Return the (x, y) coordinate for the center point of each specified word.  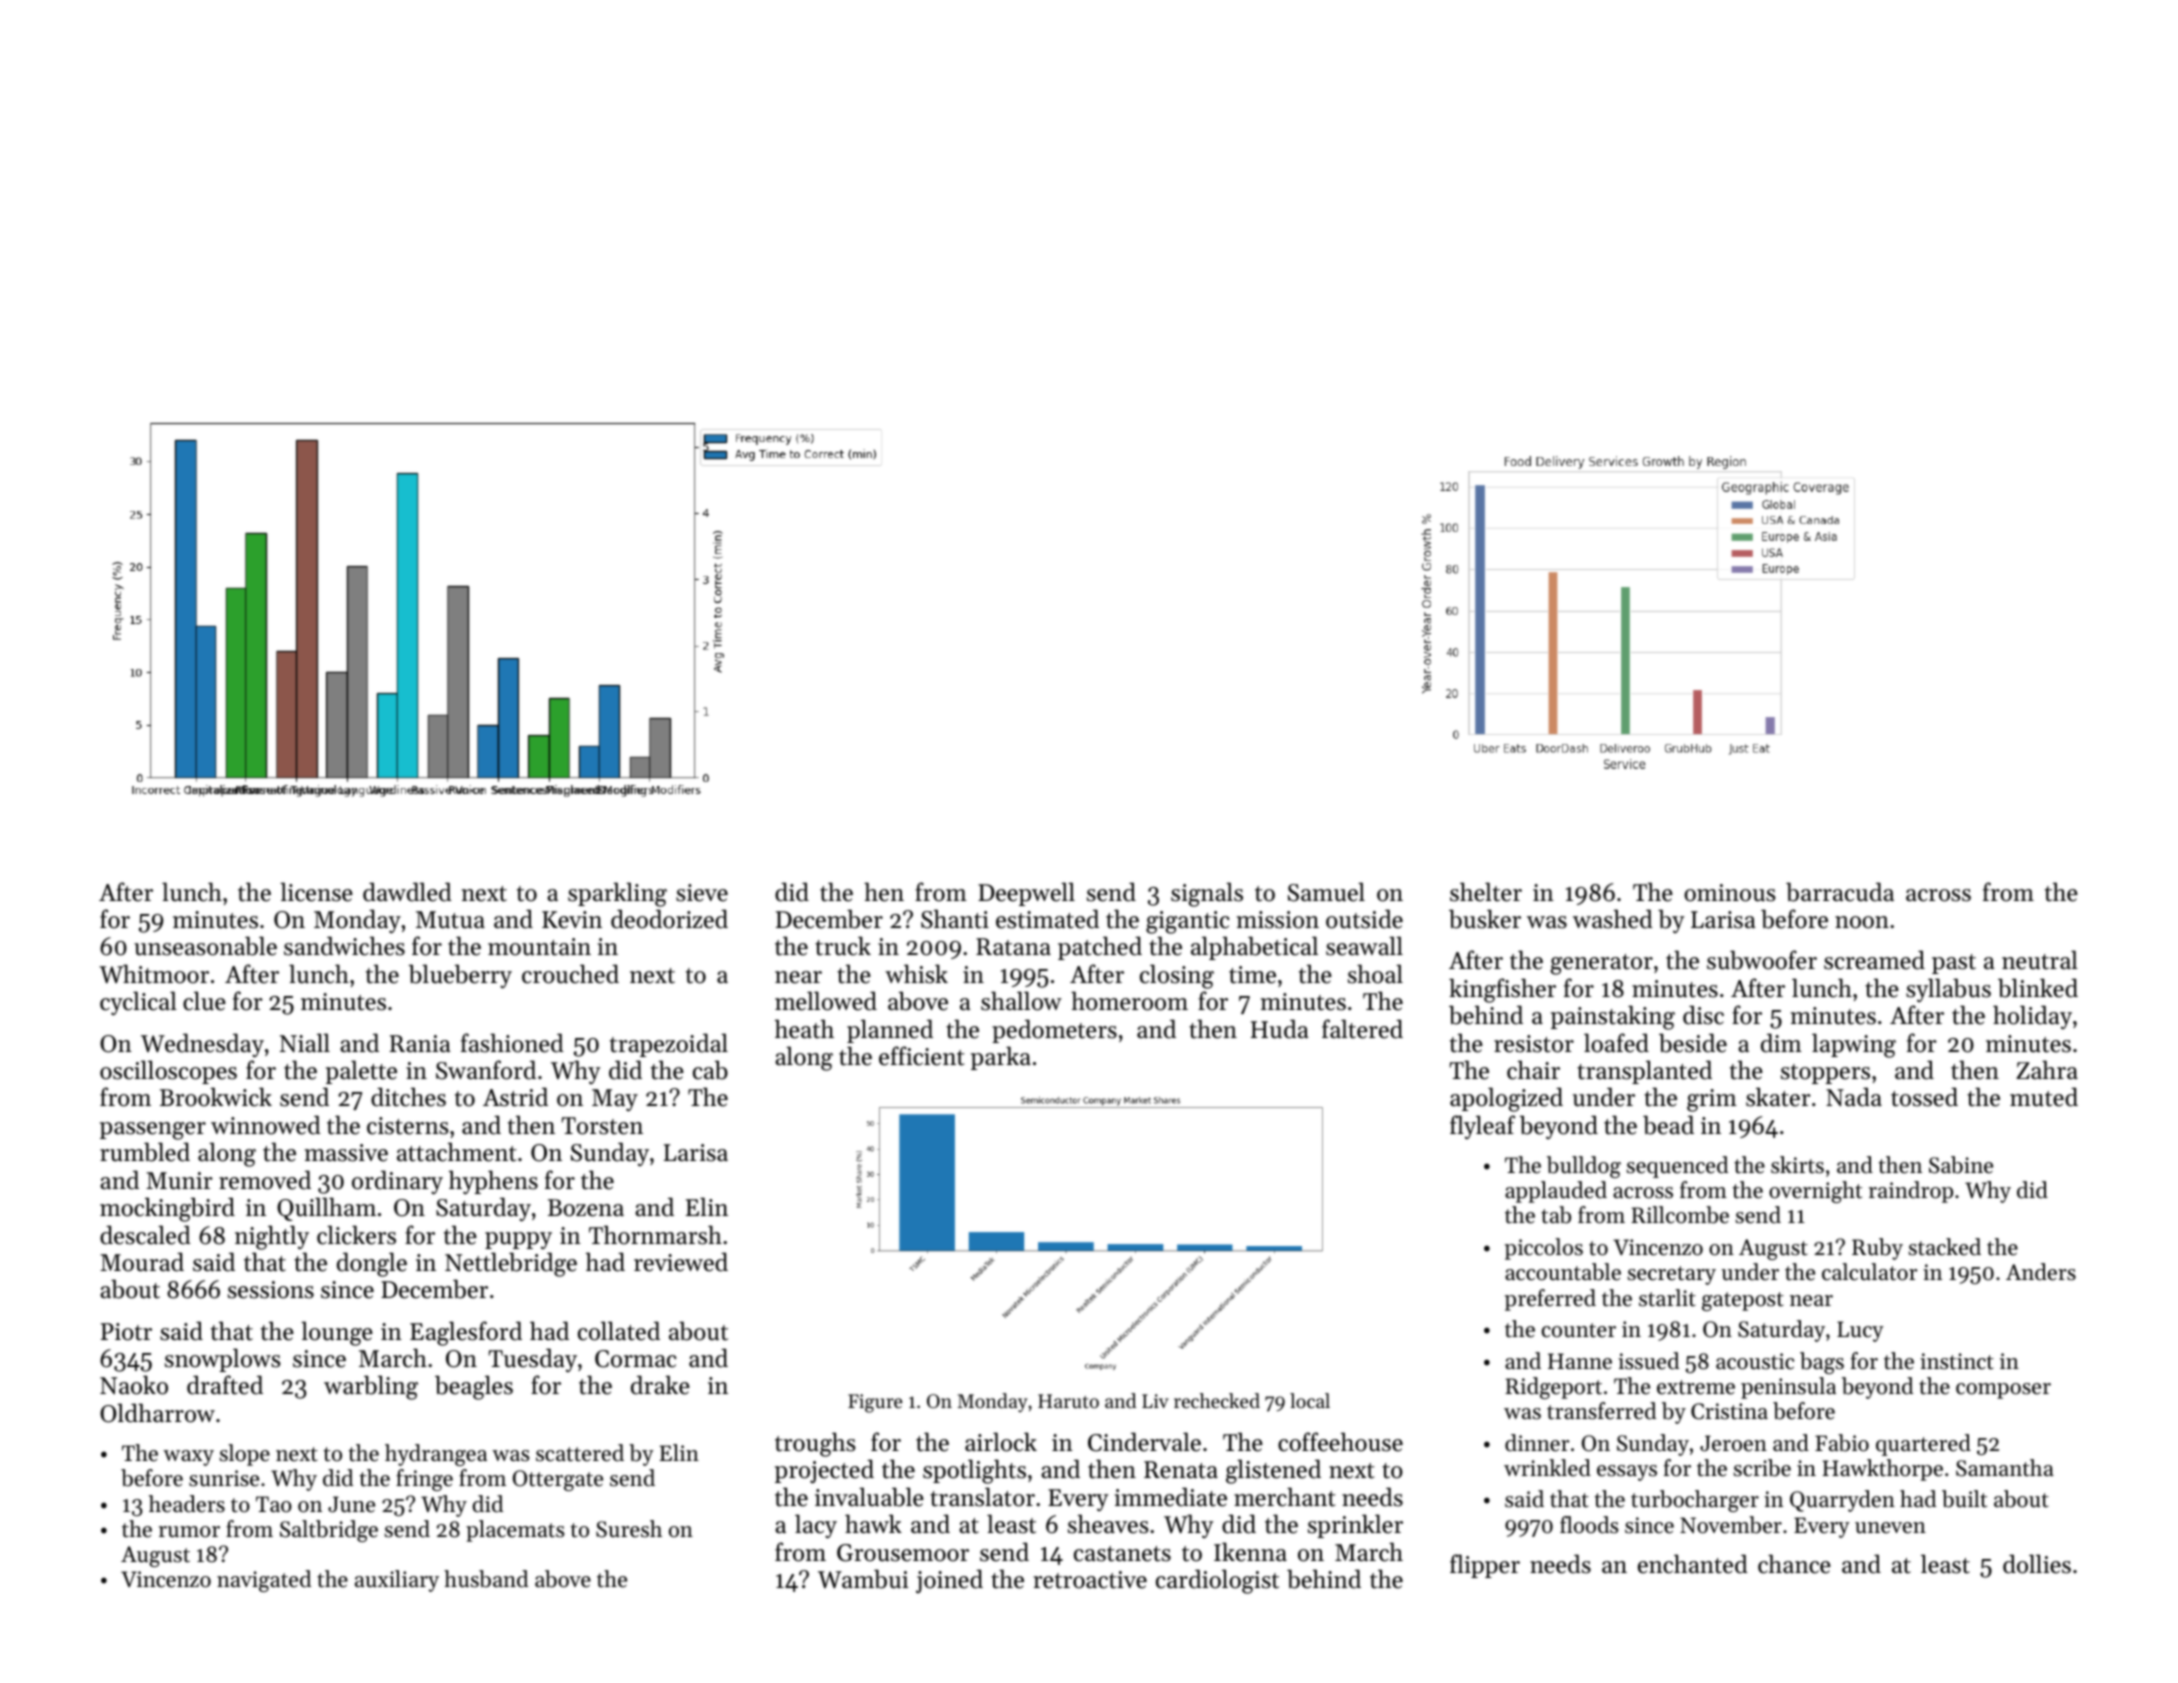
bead (1668, 1125)
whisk (916, 974)
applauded (1556, 1192)
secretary (1672, 1275)
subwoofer (1762, 960)
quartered (1923, 1445)
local (1310, 1400)
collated (619, 1331)
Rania (420, 1043)
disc (1703, 1015)
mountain (539, 947)
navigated (264, 1581)
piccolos (1544, 1249)
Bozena (586, 1208)
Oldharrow (157, 1413)
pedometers (1054, 1031)
